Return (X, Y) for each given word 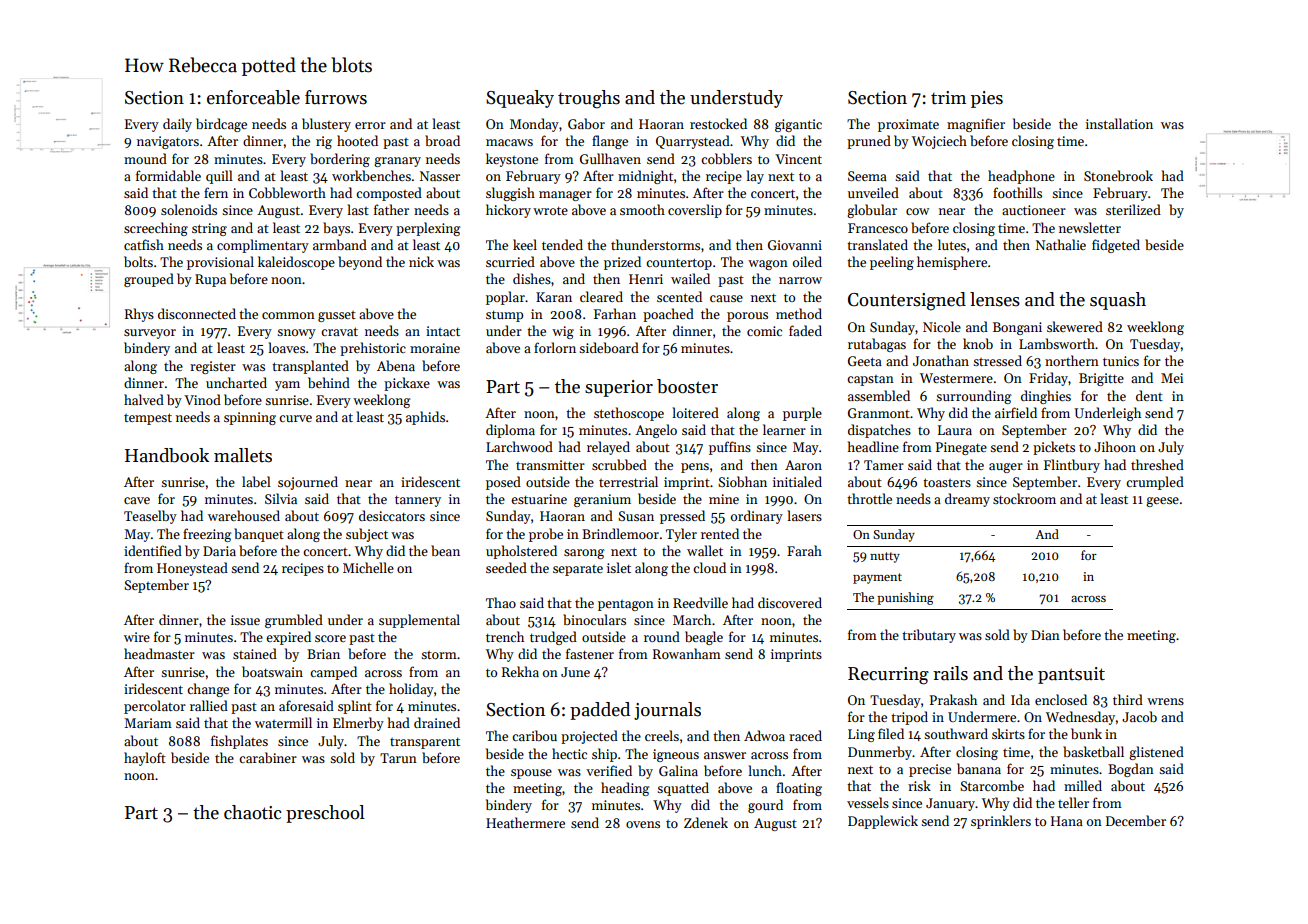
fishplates (239, 742)
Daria (219, 551)
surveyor (150, 334)
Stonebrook (1118, 175)
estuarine (539, 499)
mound (145, 158)
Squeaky (520, 99)
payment (877, 578)
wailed (690, 278)
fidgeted (1116, 246)
